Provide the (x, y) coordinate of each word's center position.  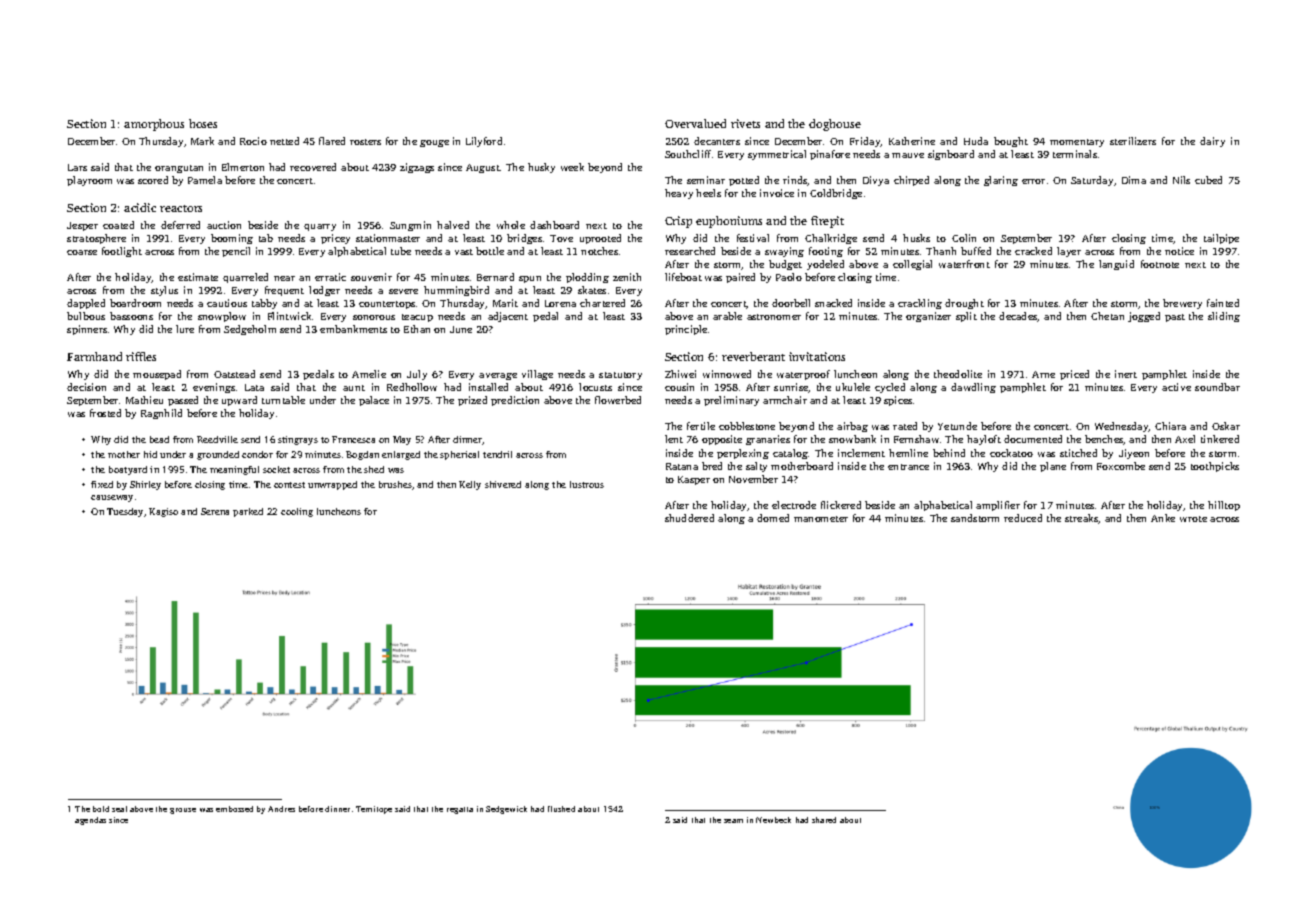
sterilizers (1133, 141)
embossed (234, 809)
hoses (203, 123)
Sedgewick (506, 810)
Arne (1043, 374)
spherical (459, 455)
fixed (102, 484)
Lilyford (484, 142)
